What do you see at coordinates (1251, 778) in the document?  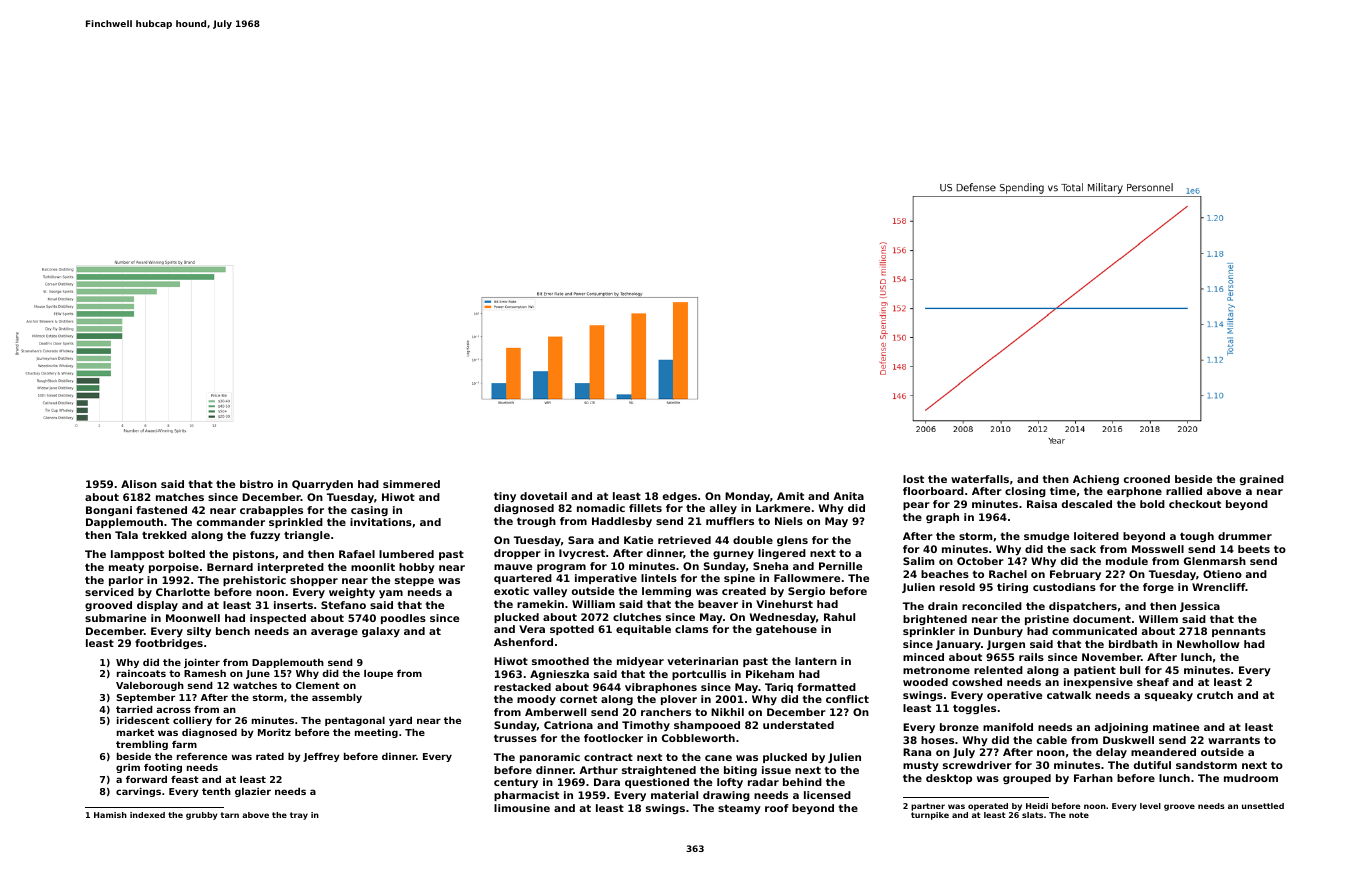 I see `mudroom` at bounding box center [1251, 778].
